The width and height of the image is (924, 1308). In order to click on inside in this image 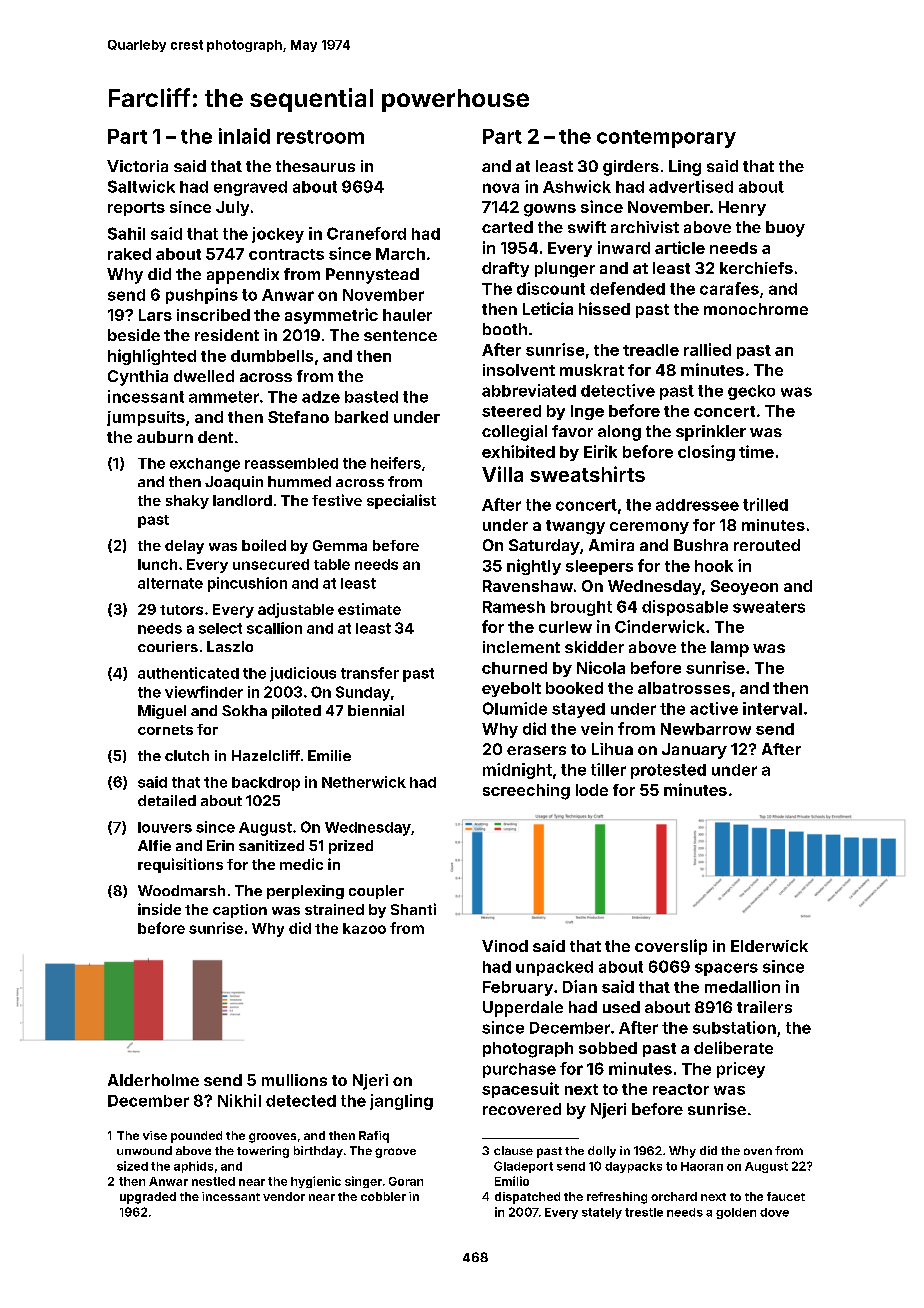, I will do `click(159, 909)`.
